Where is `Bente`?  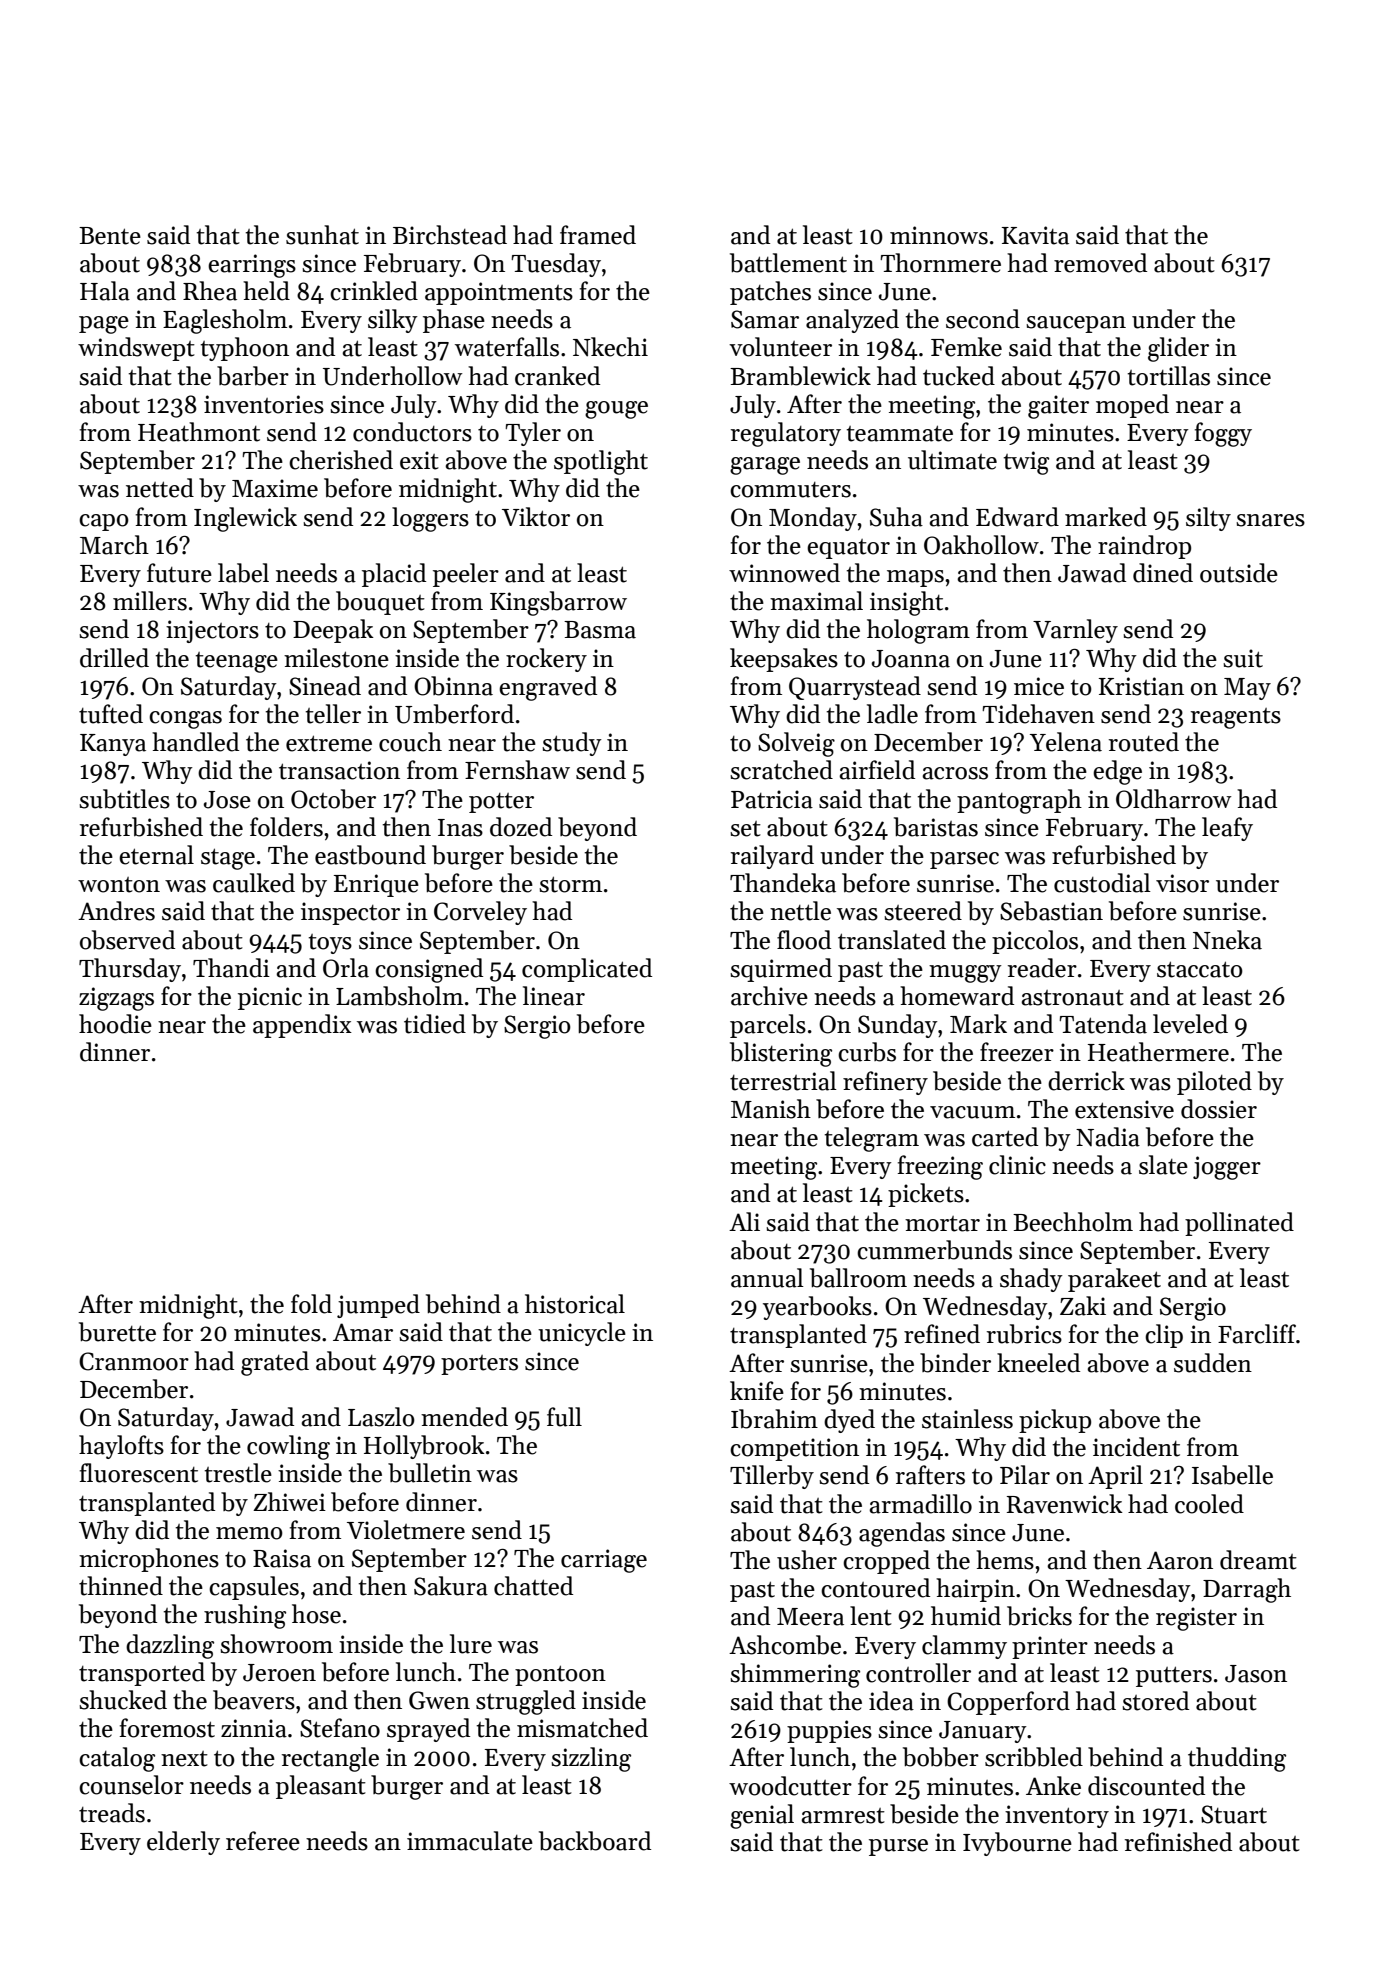
Bente is located at coordinates (110, 236).
